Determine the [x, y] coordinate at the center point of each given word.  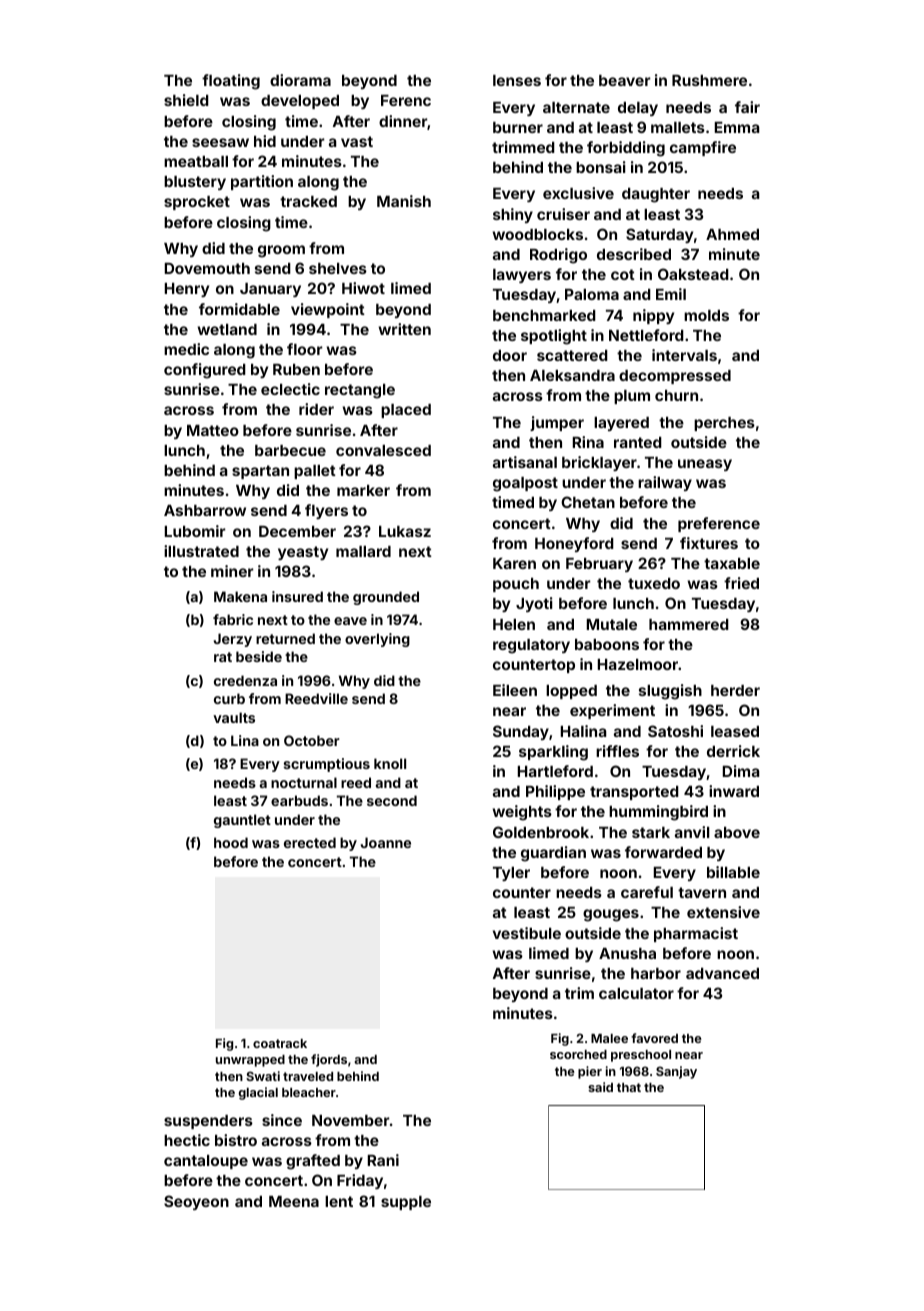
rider [316, 409]
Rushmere [709, 80]
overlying [377, 640]
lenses [517, 80]
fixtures [709, 543]
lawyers [522, 276]
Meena [294, 1201]
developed [300, 102]
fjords [329, 1060]
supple [406, 1203]
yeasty [303, 553]
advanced [722, 973]
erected [310, 842]
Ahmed [732, 234]
